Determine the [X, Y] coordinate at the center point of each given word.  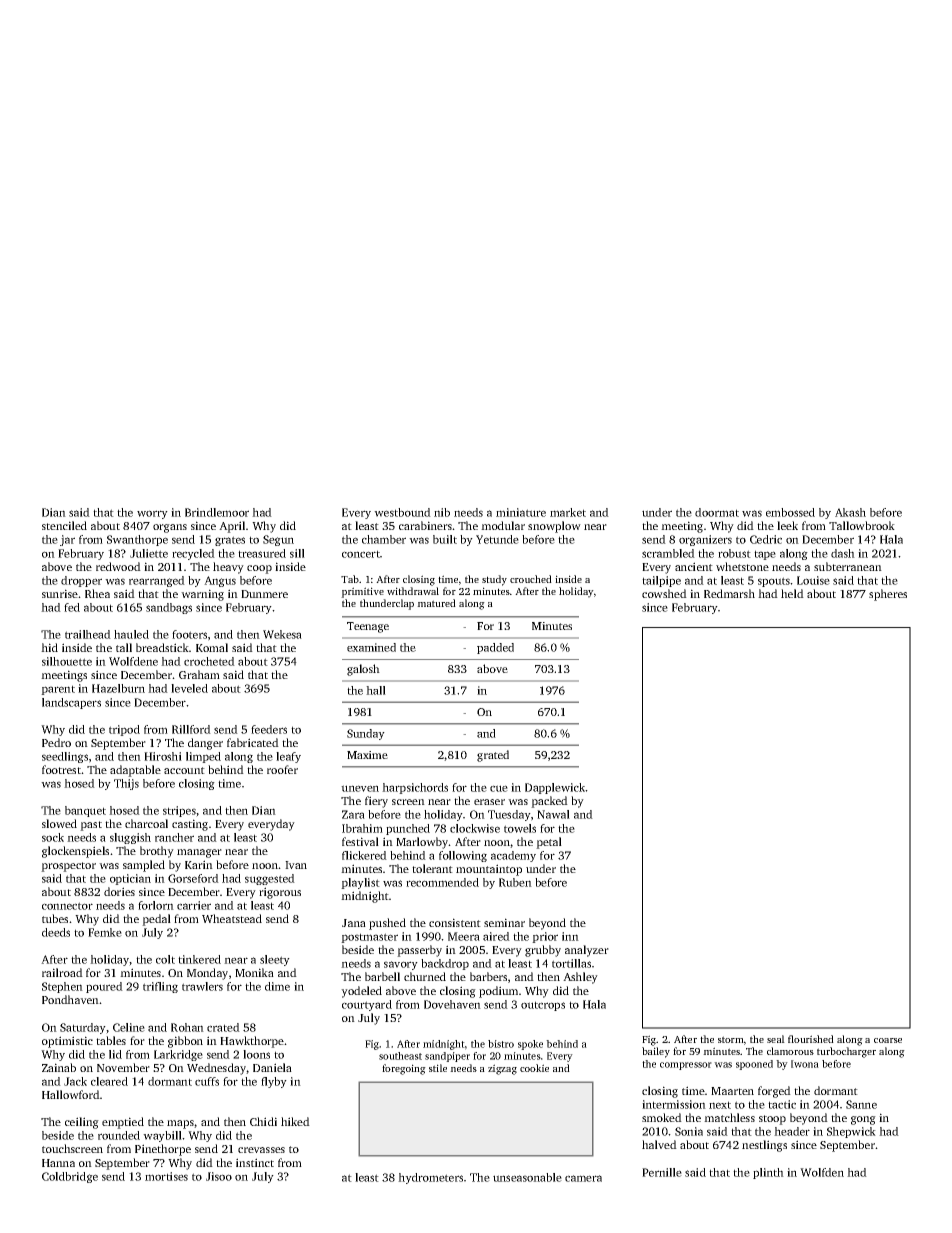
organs [170, 528]
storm [731, 1039]
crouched [531, 579]
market [568, 512]
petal [549, 843]
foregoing [404, 1069]
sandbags [169, 608]
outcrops [543, 1006]
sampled [144, 866]
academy [513, 856]
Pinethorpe [163, 1150]
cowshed [664, 593]
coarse [888, 1040]
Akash [850, 512]
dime [277, 986]
